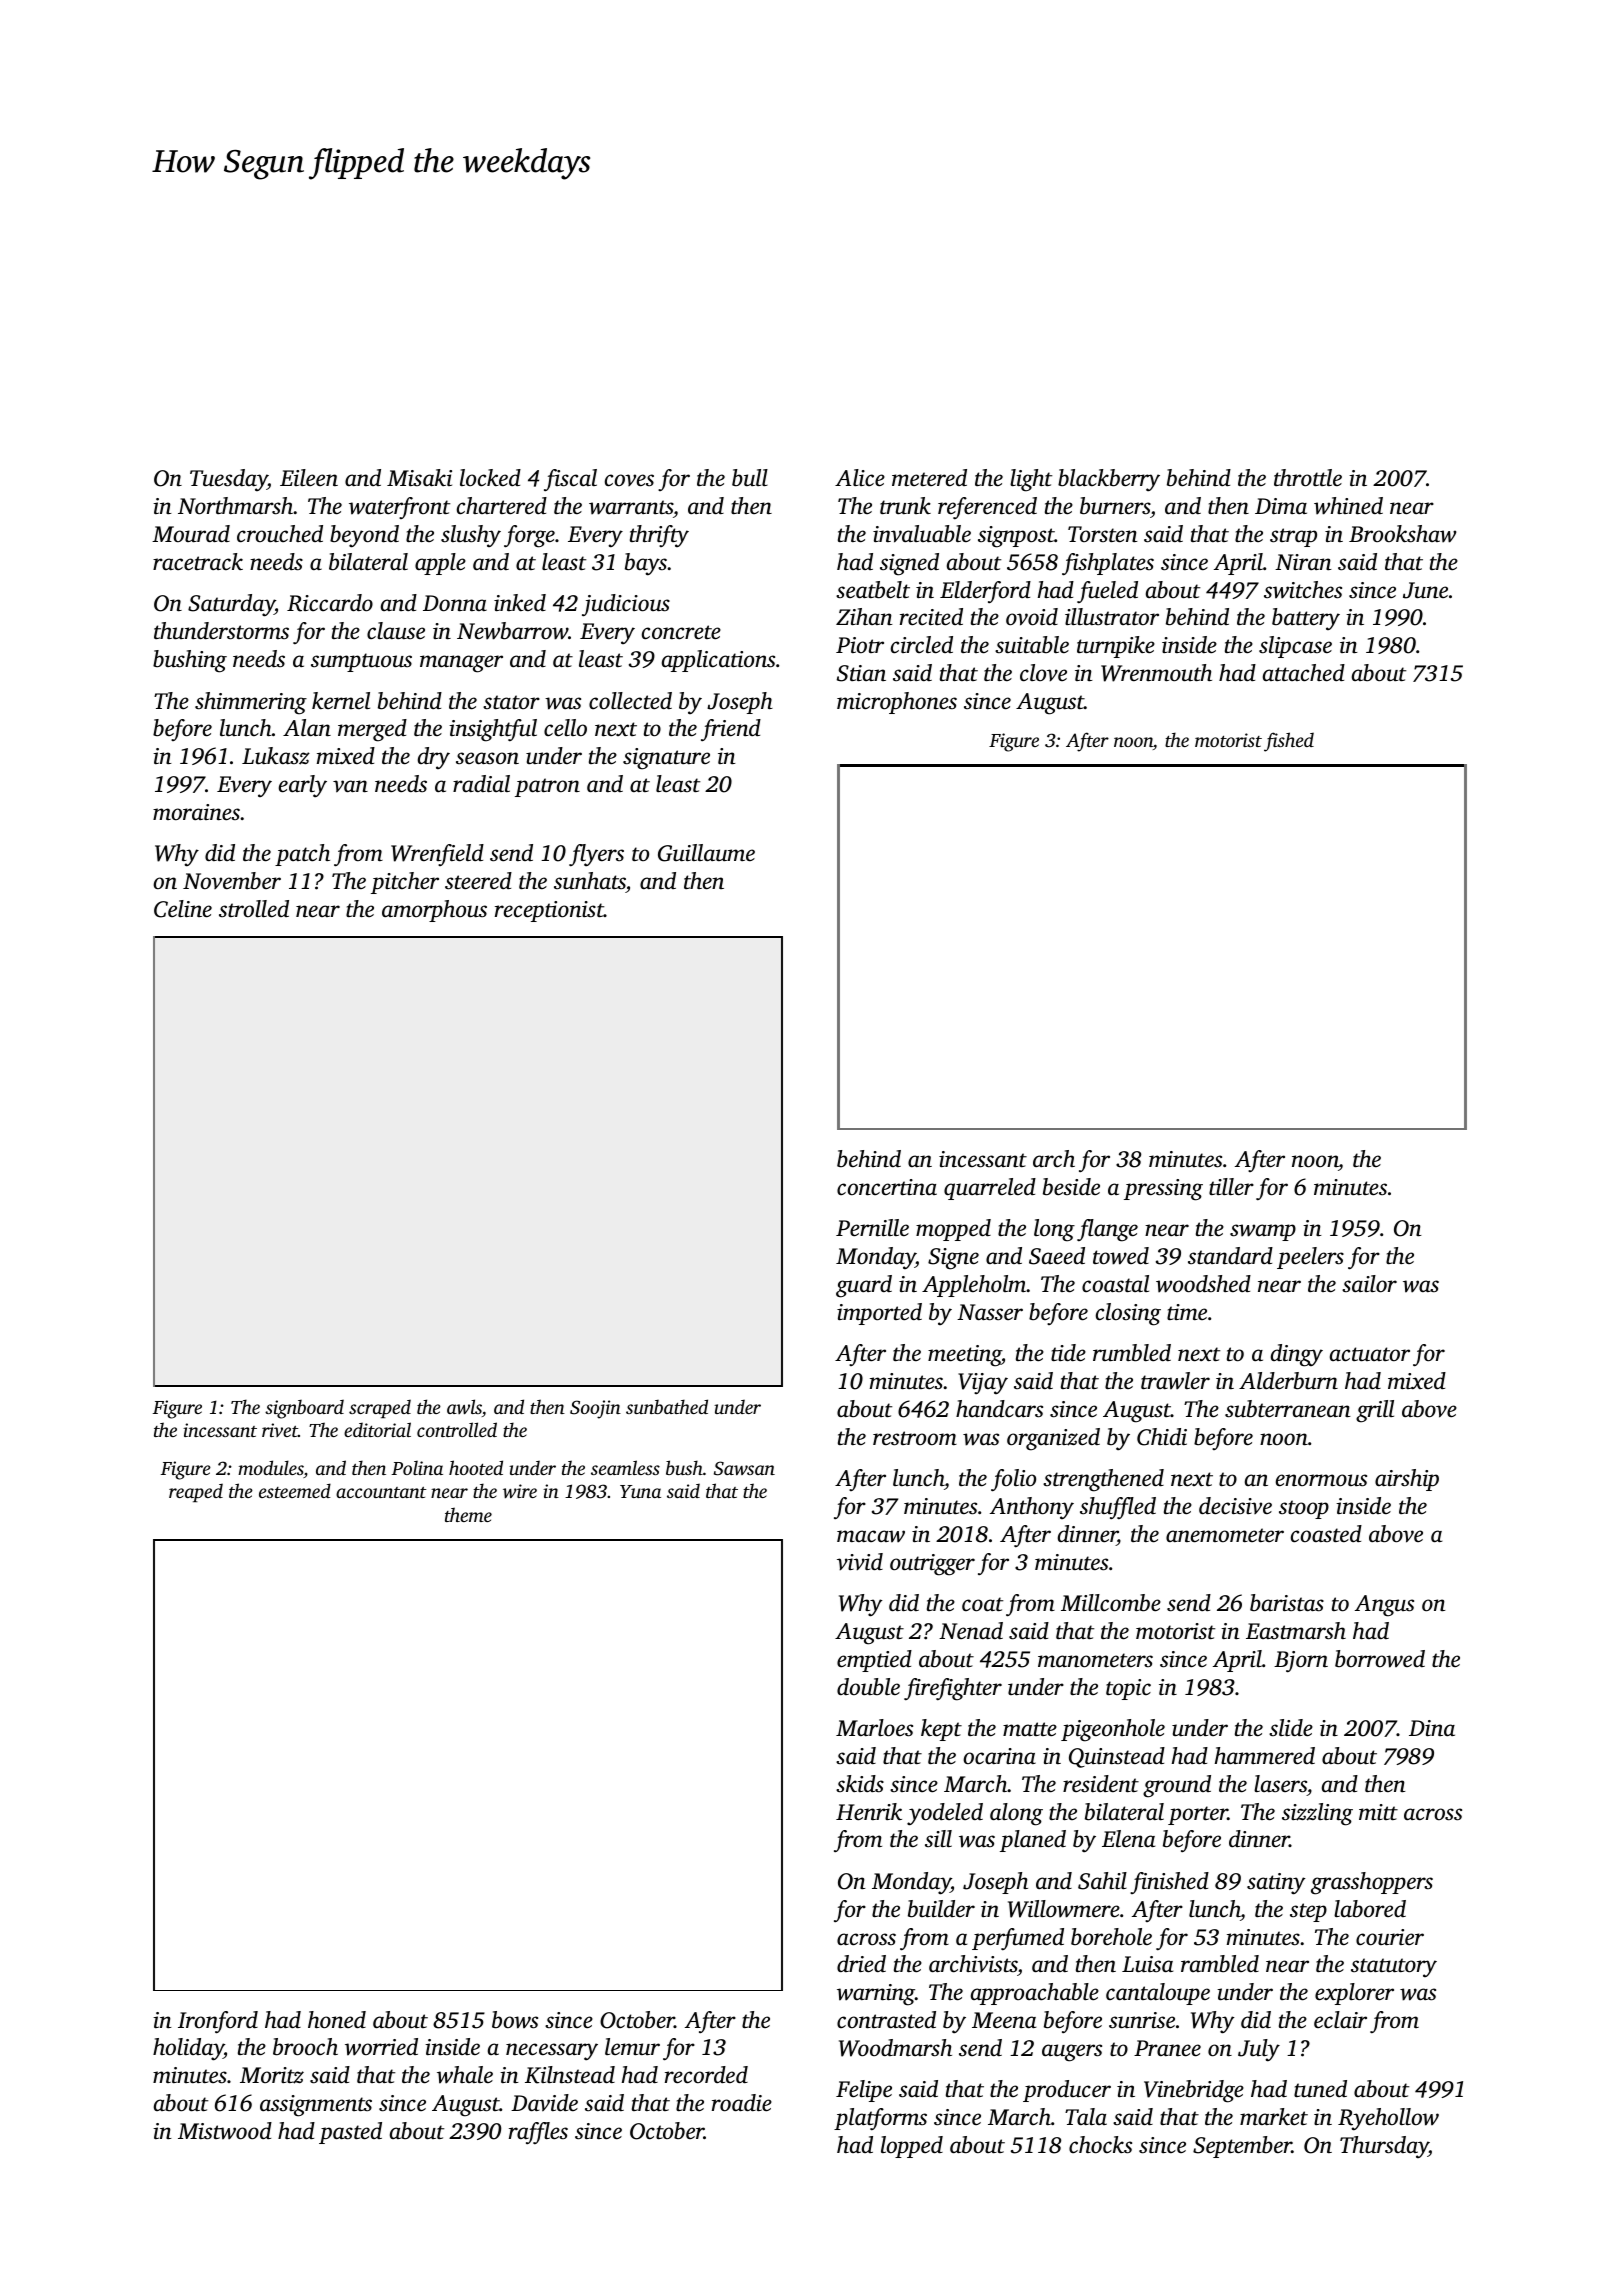 The image size is (1620, 2292). What do you see at coordinates (1372, 1883) in the screenshot?
I see `grasshoppers` at bounding box center [1372, 1883].
